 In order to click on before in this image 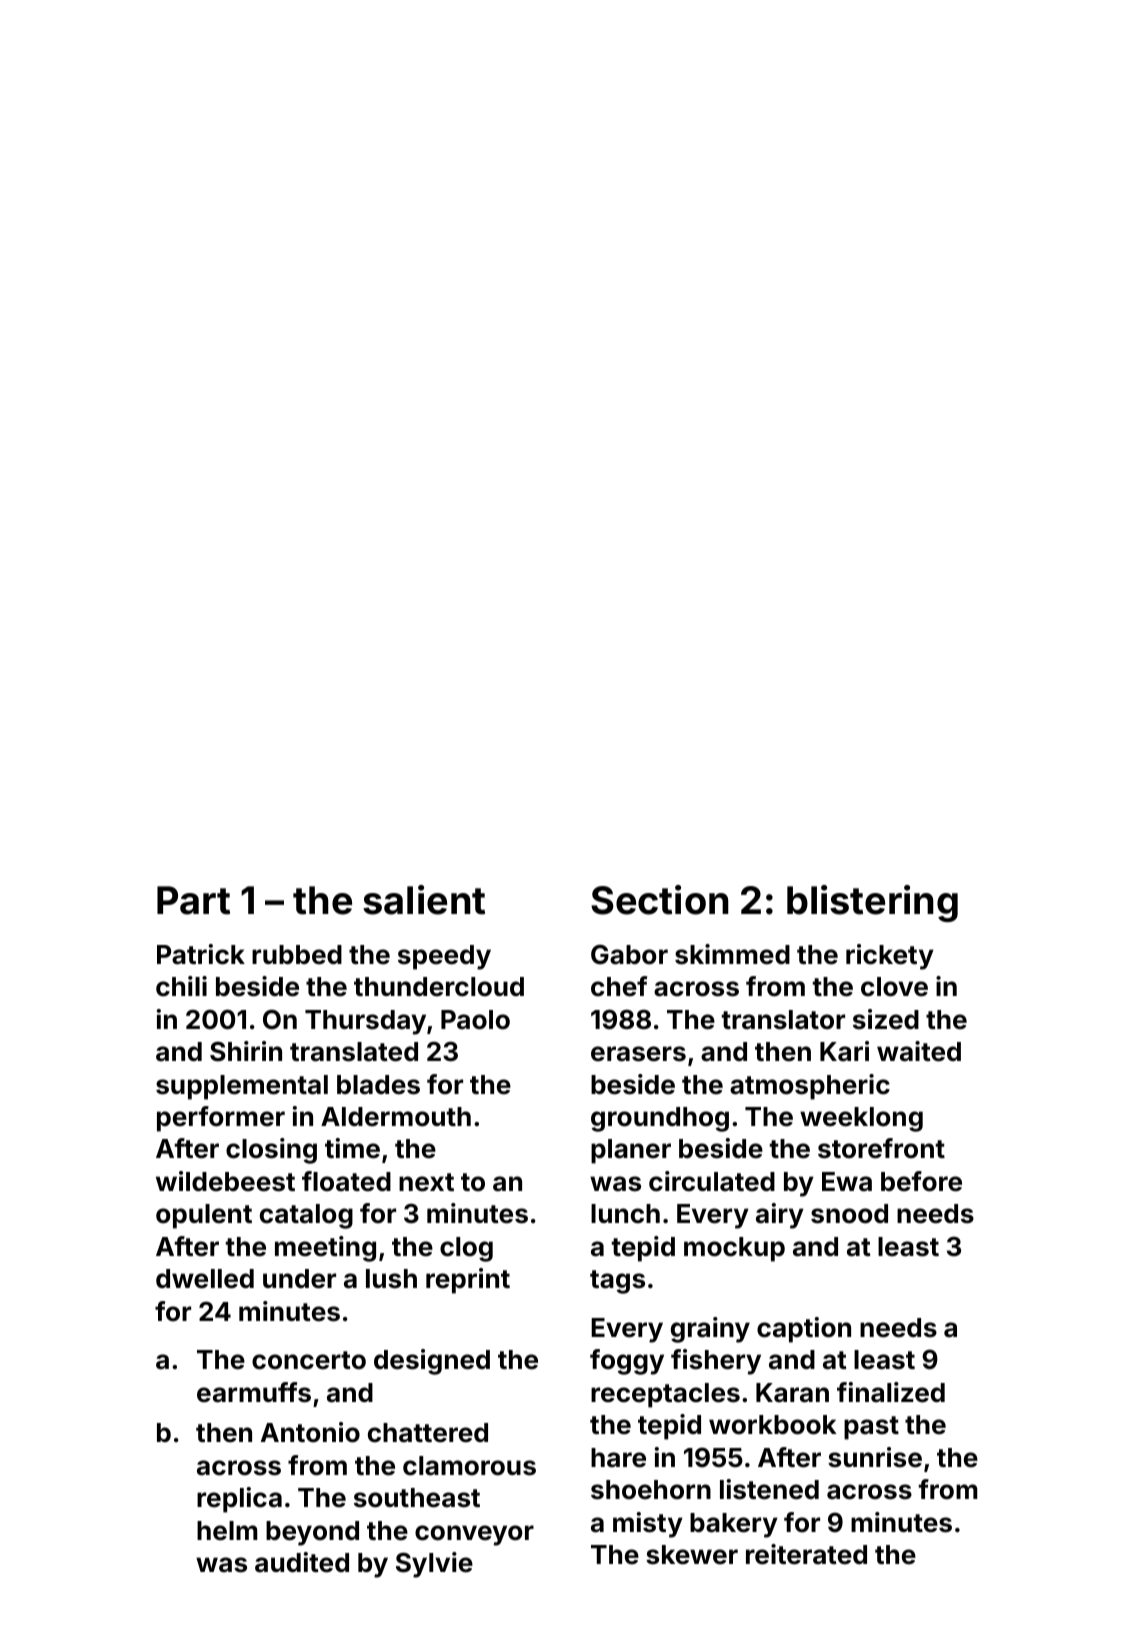, I will do `click(921, 1181)`.
